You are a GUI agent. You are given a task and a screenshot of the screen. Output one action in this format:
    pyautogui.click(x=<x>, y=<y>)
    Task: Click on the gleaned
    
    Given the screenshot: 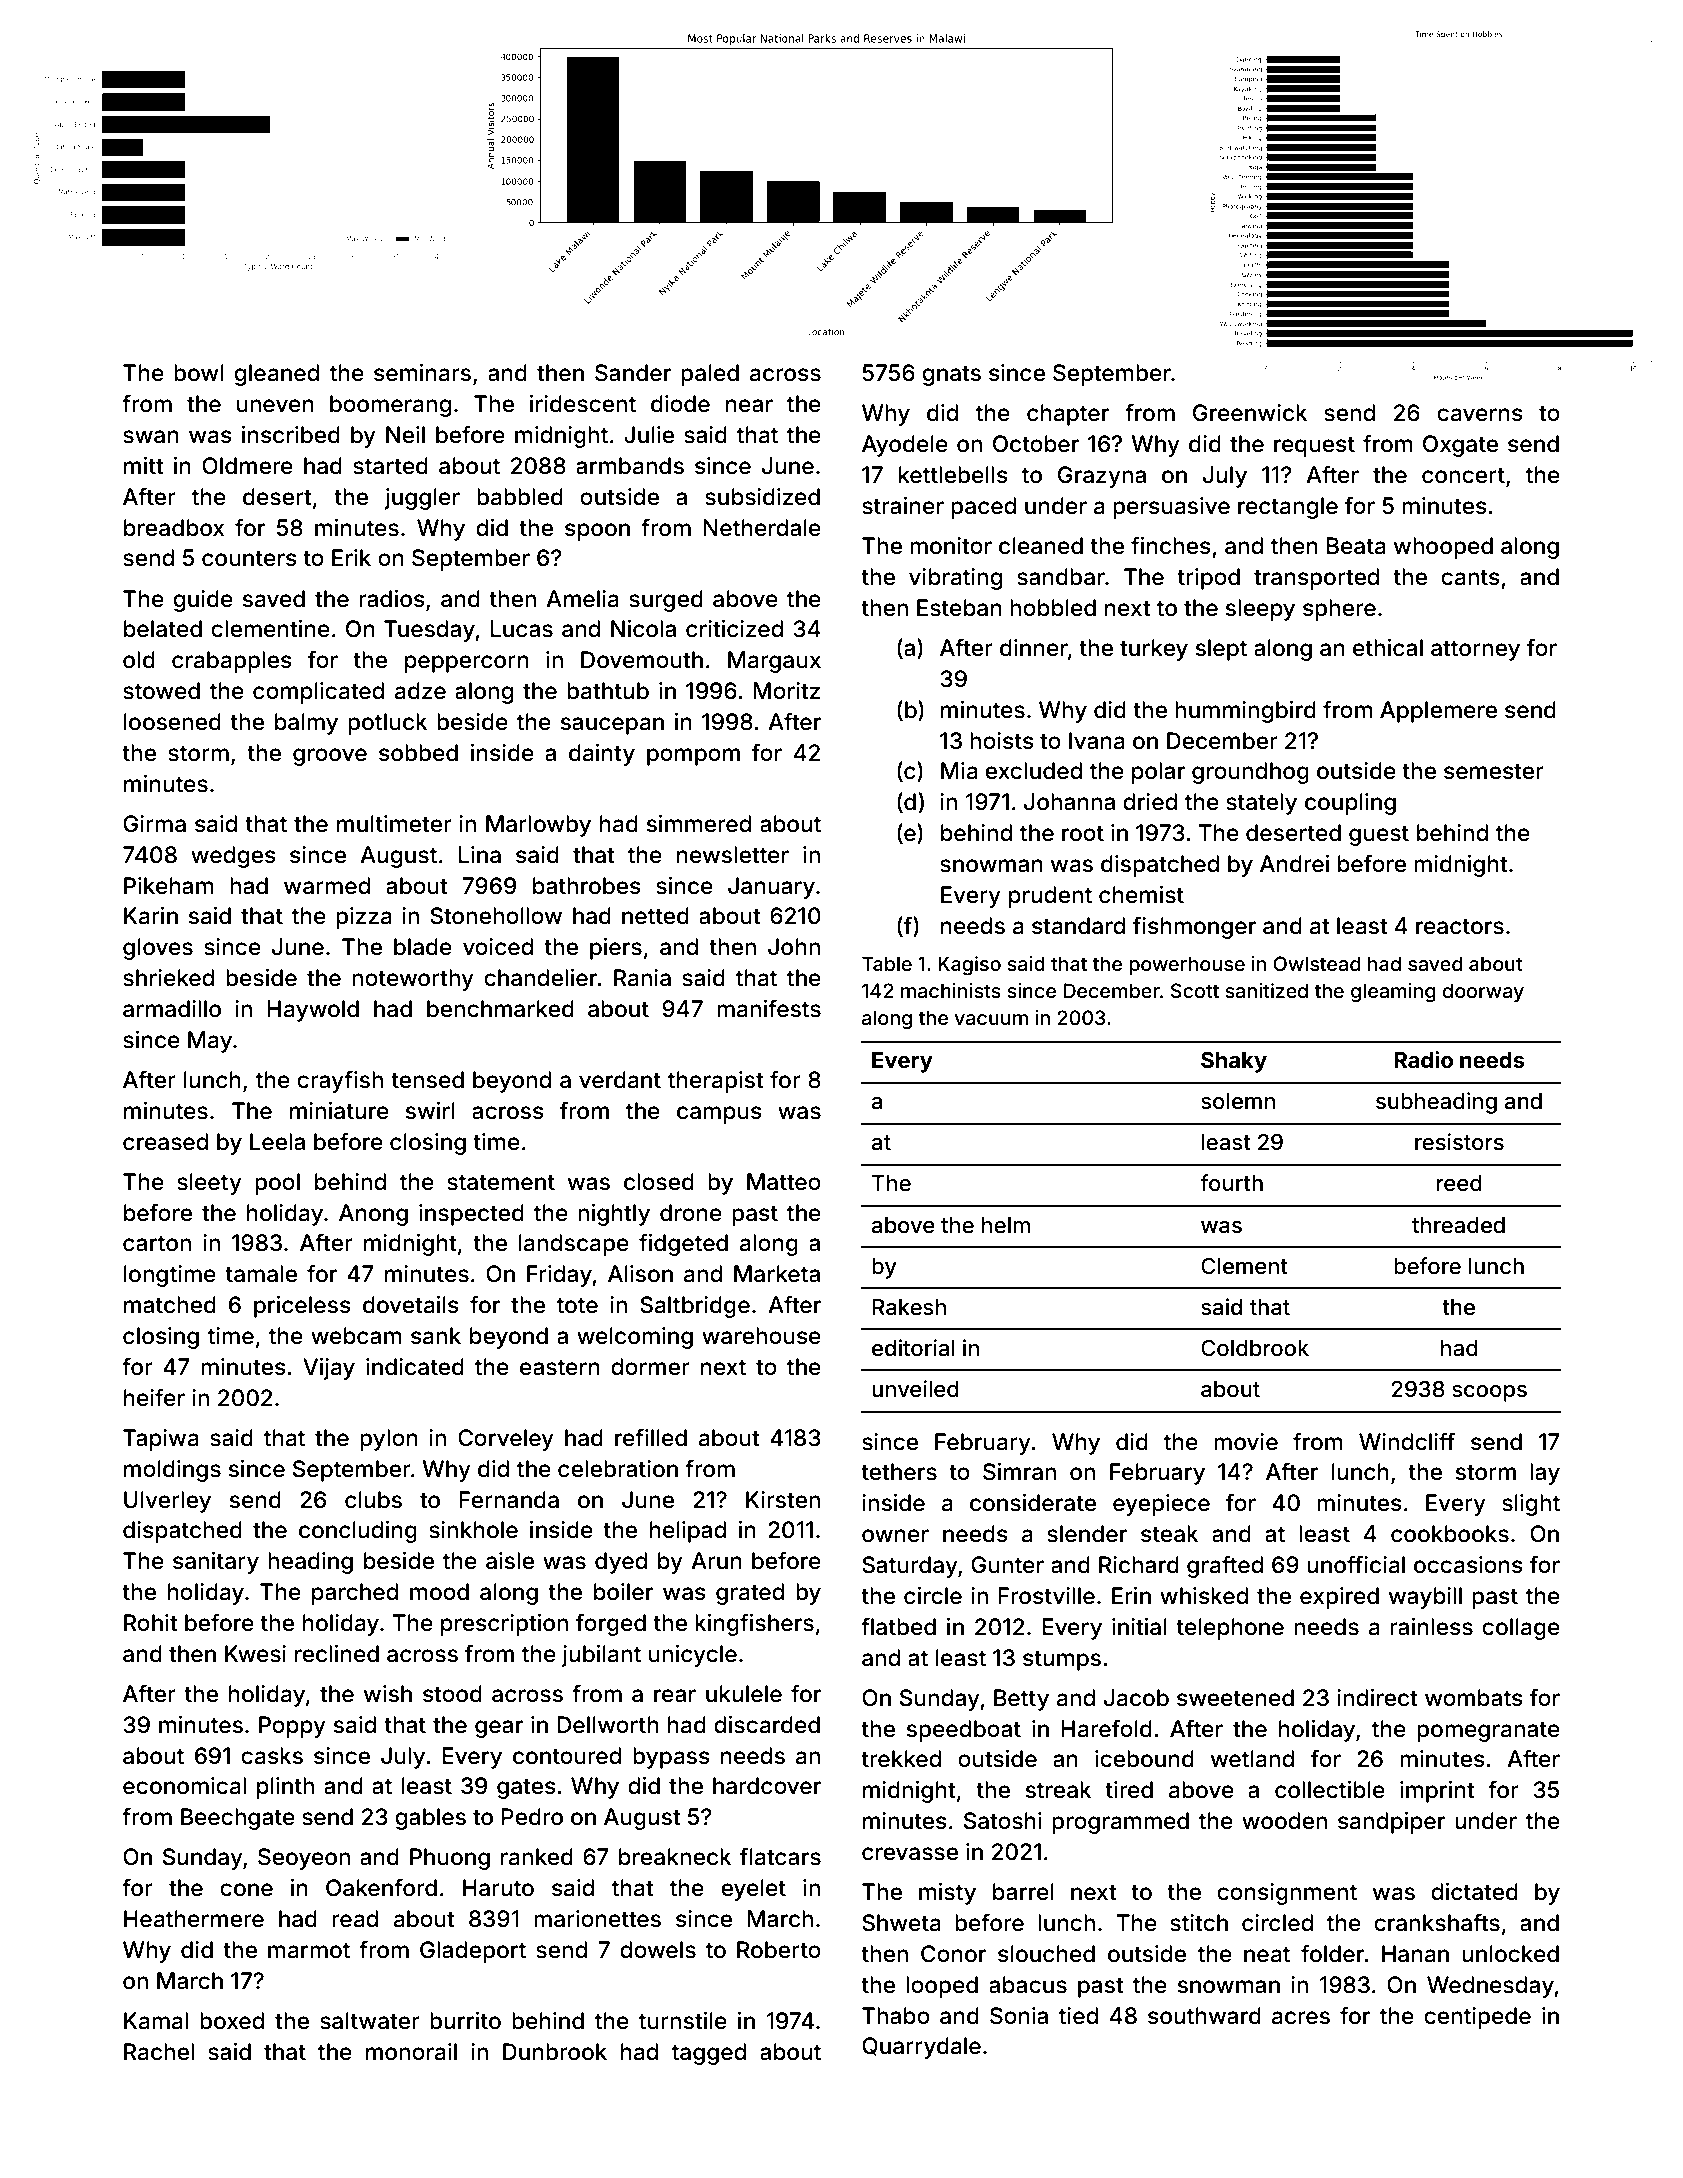 What is the action you would take?
    pyautogui.click(x=276, y=375)
